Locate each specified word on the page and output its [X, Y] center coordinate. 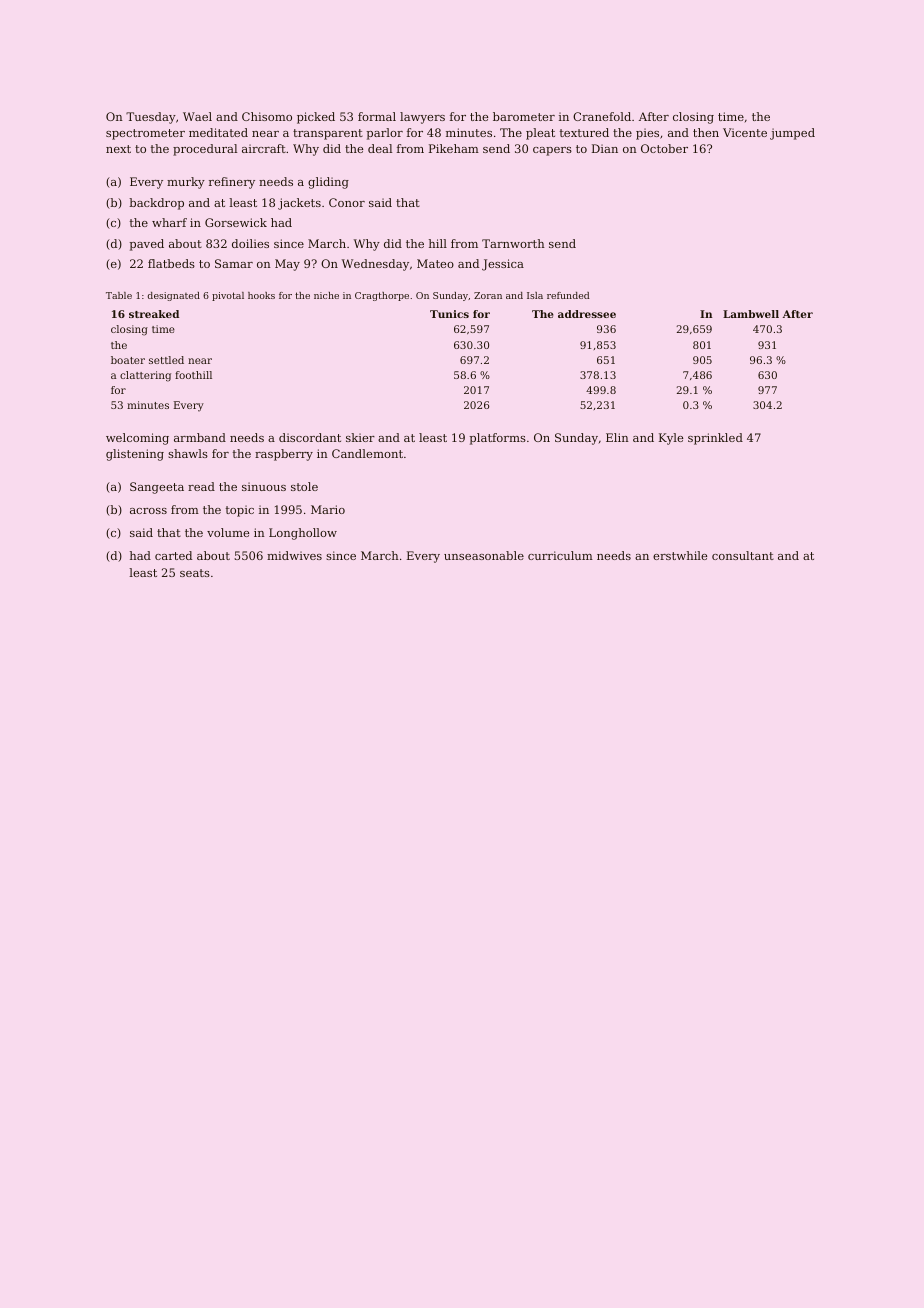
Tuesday [151, 118]
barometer [524, 116]
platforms [498, 439]
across [148, 511]
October [664, 148]
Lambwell [751, 314]
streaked [154, 314]
